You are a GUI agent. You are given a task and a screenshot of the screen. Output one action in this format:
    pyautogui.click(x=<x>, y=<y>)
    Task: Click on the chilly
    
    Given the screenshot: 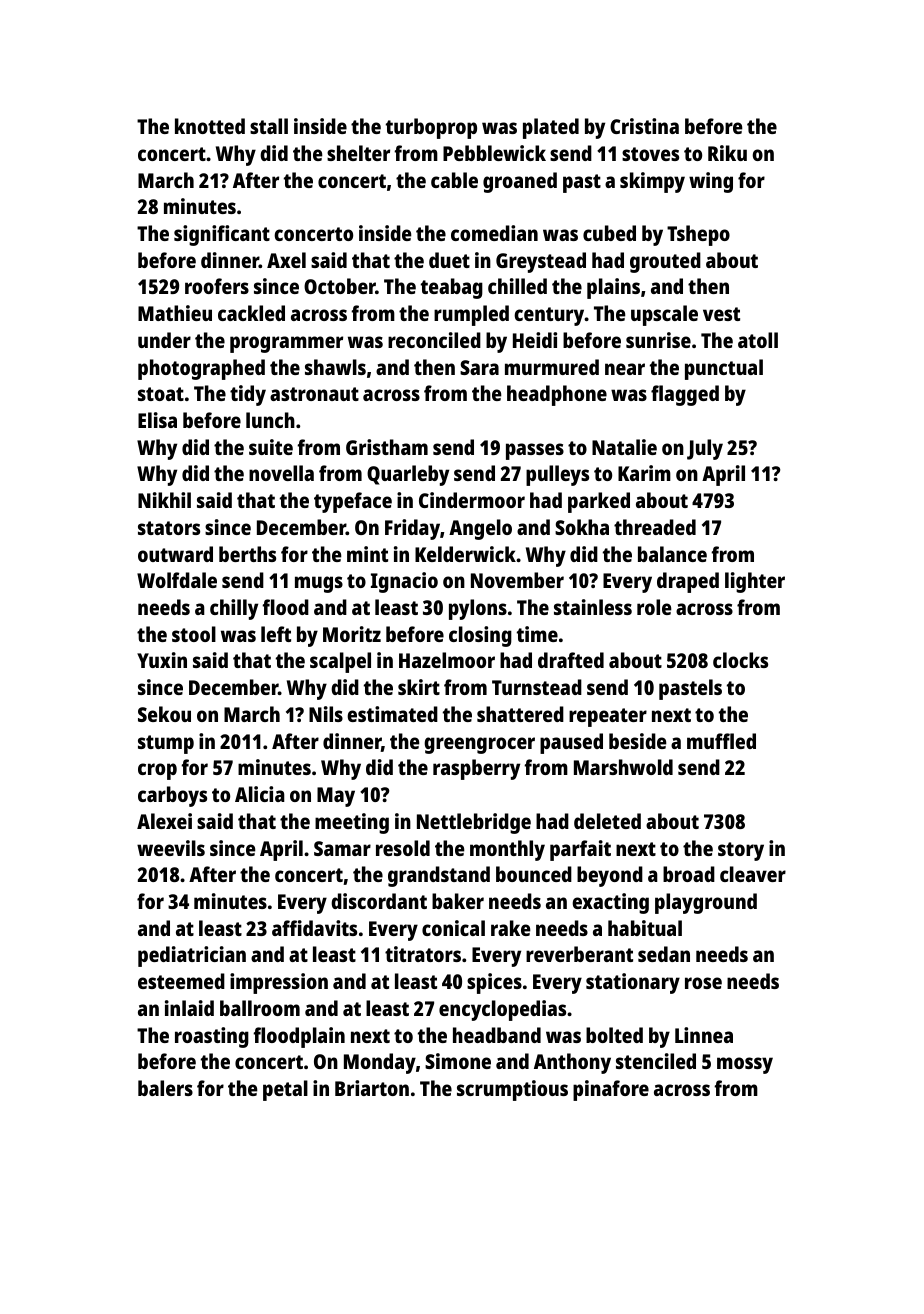 What is the action you would take?
    pyautogui.click(x=234, y=609)
